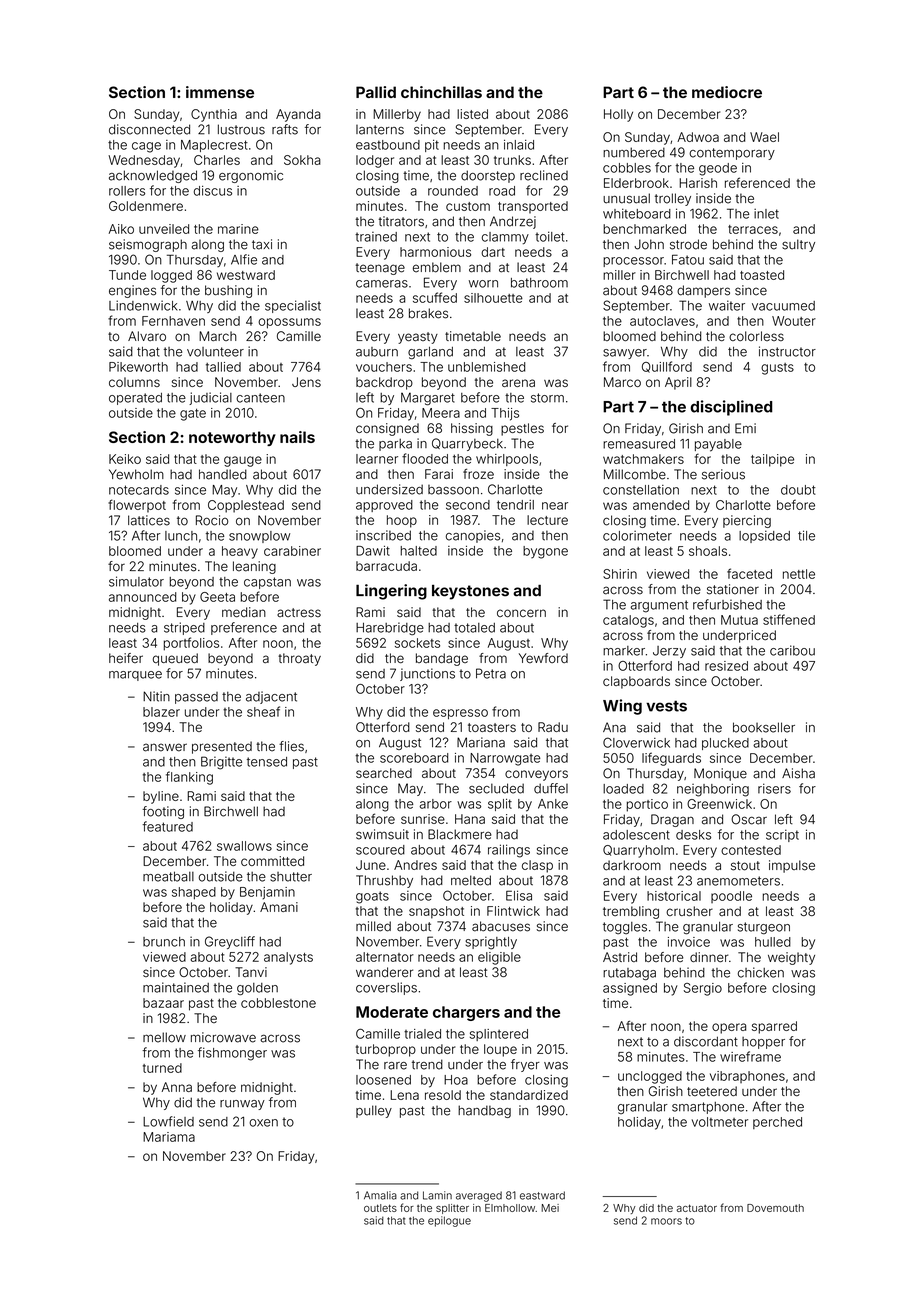 Image resolution: width=924 pixels, height=1308 pixels. Describe the element at coordinates (703, 989) in the image. I see `Sergio` at that location.
